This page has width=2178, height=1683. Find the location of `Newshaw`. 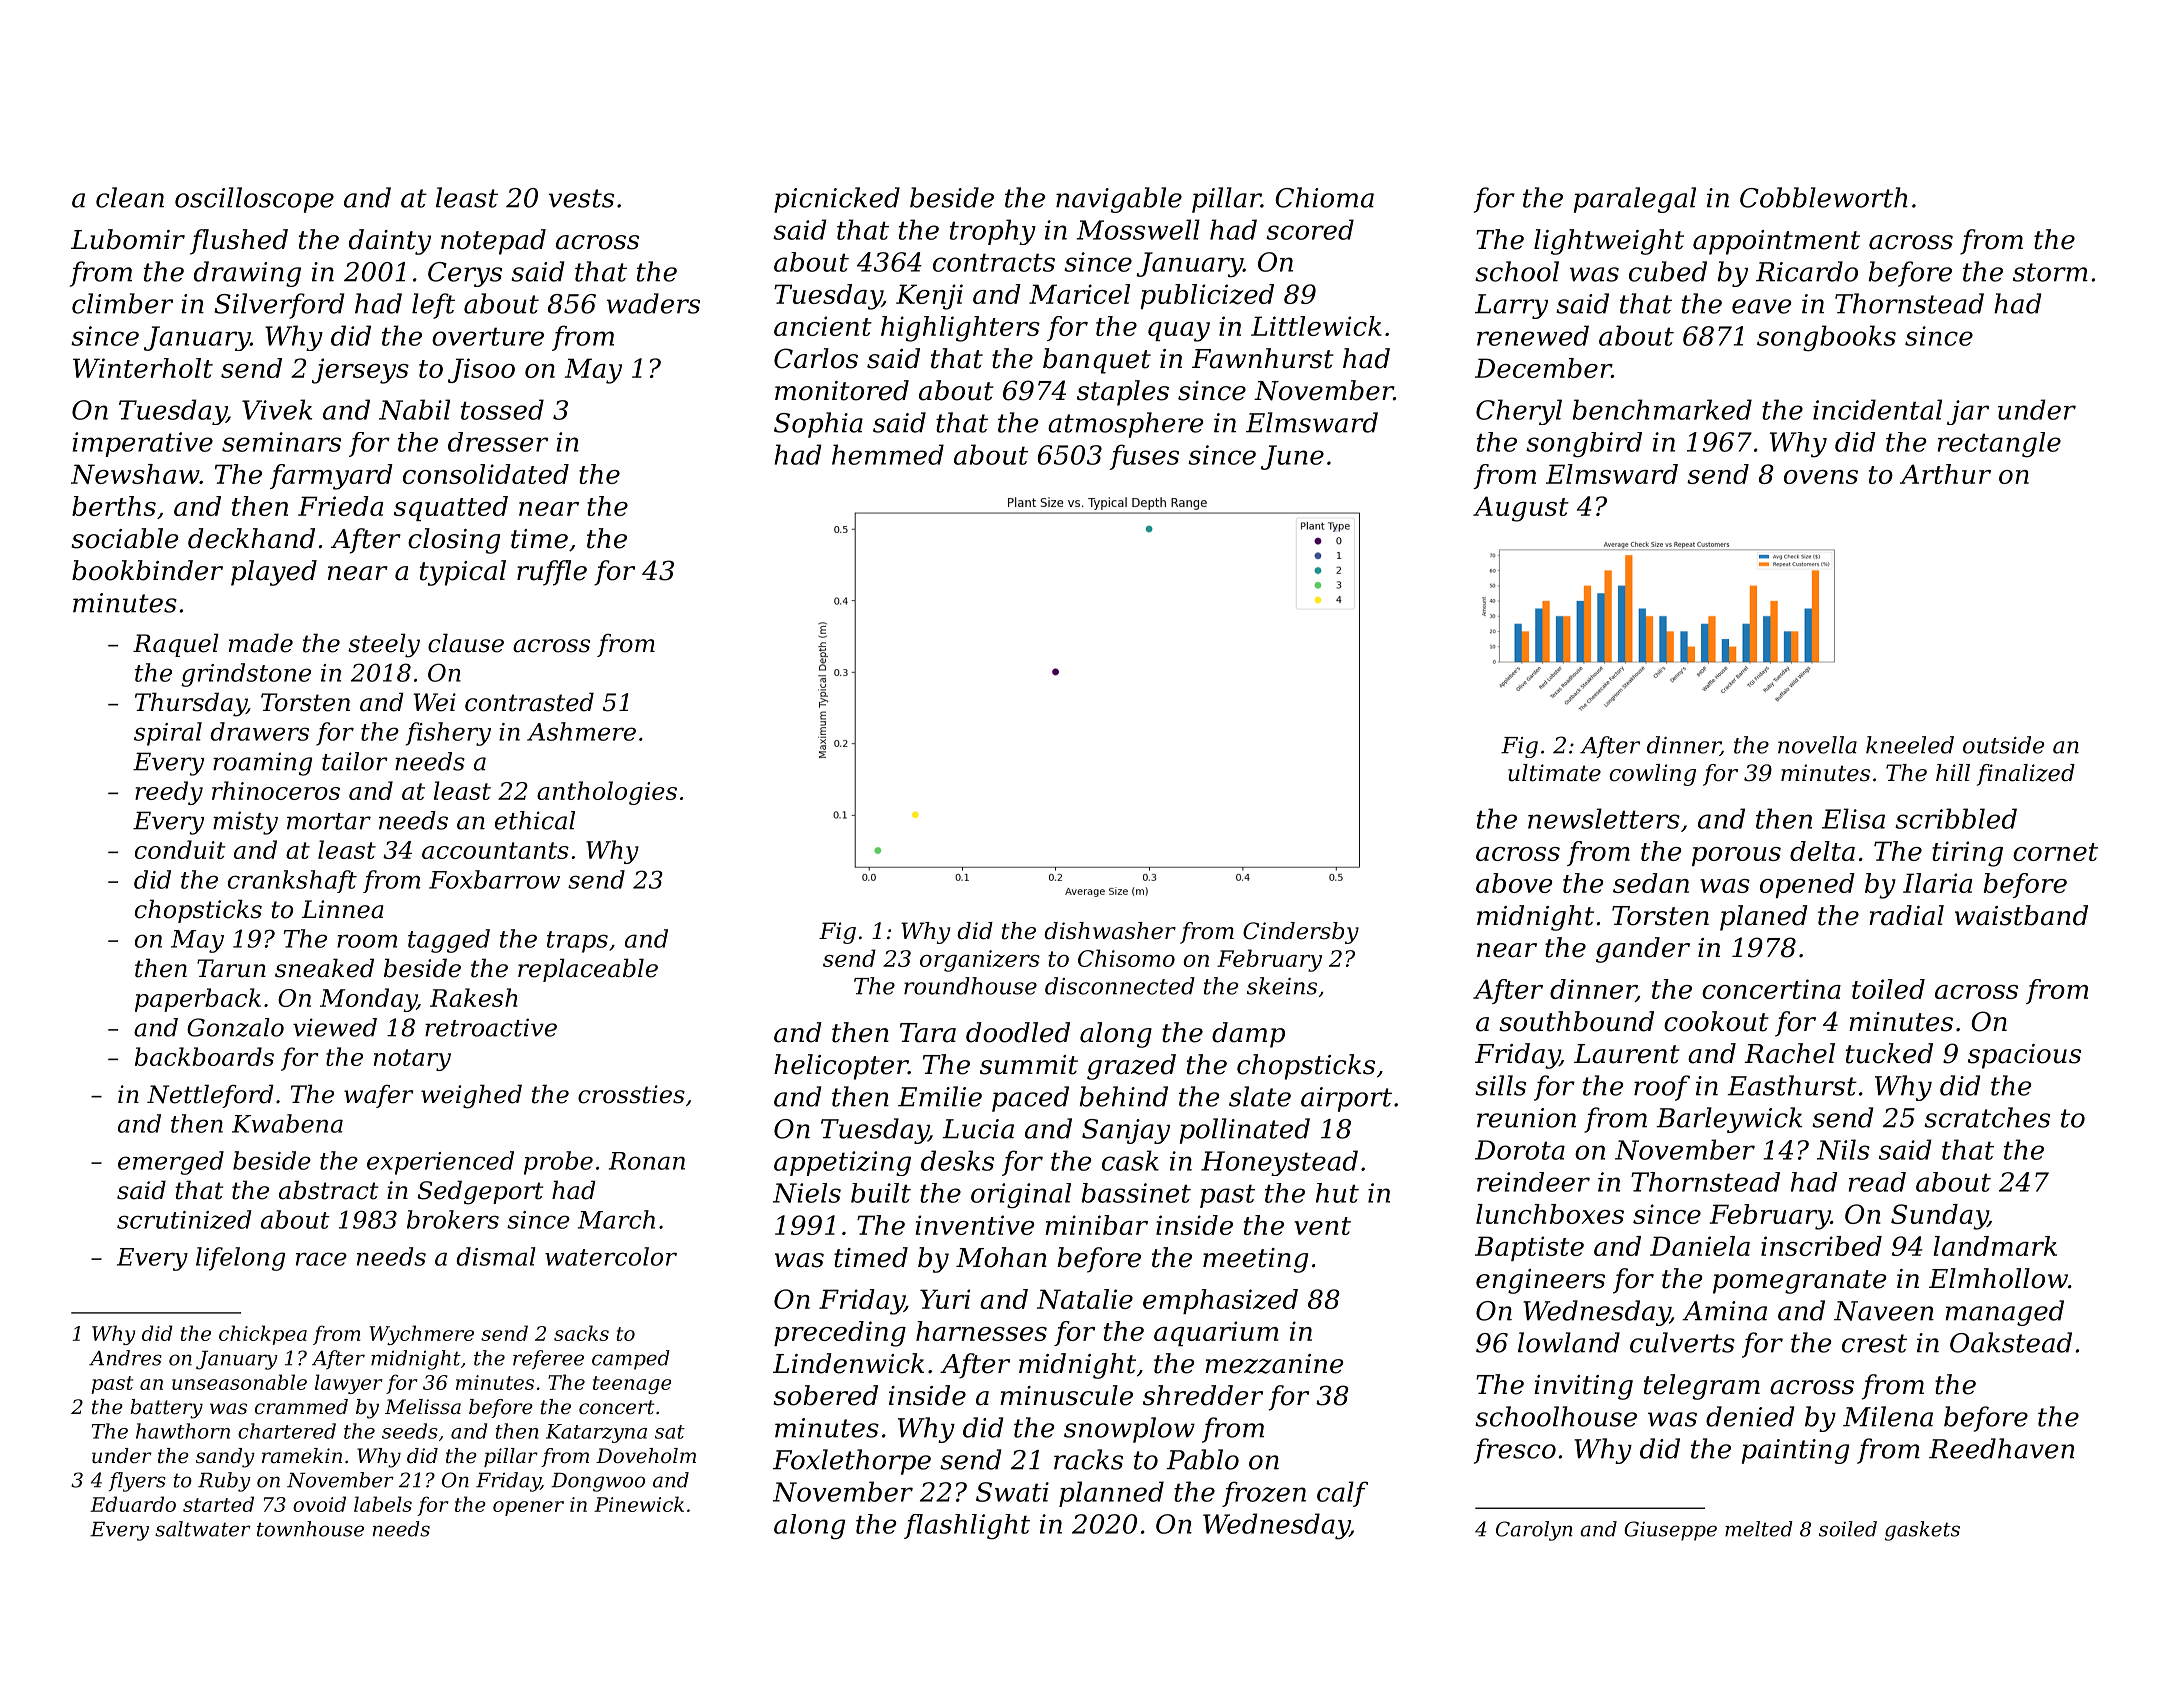

Newshaw is located at coordinates (135, 474).
